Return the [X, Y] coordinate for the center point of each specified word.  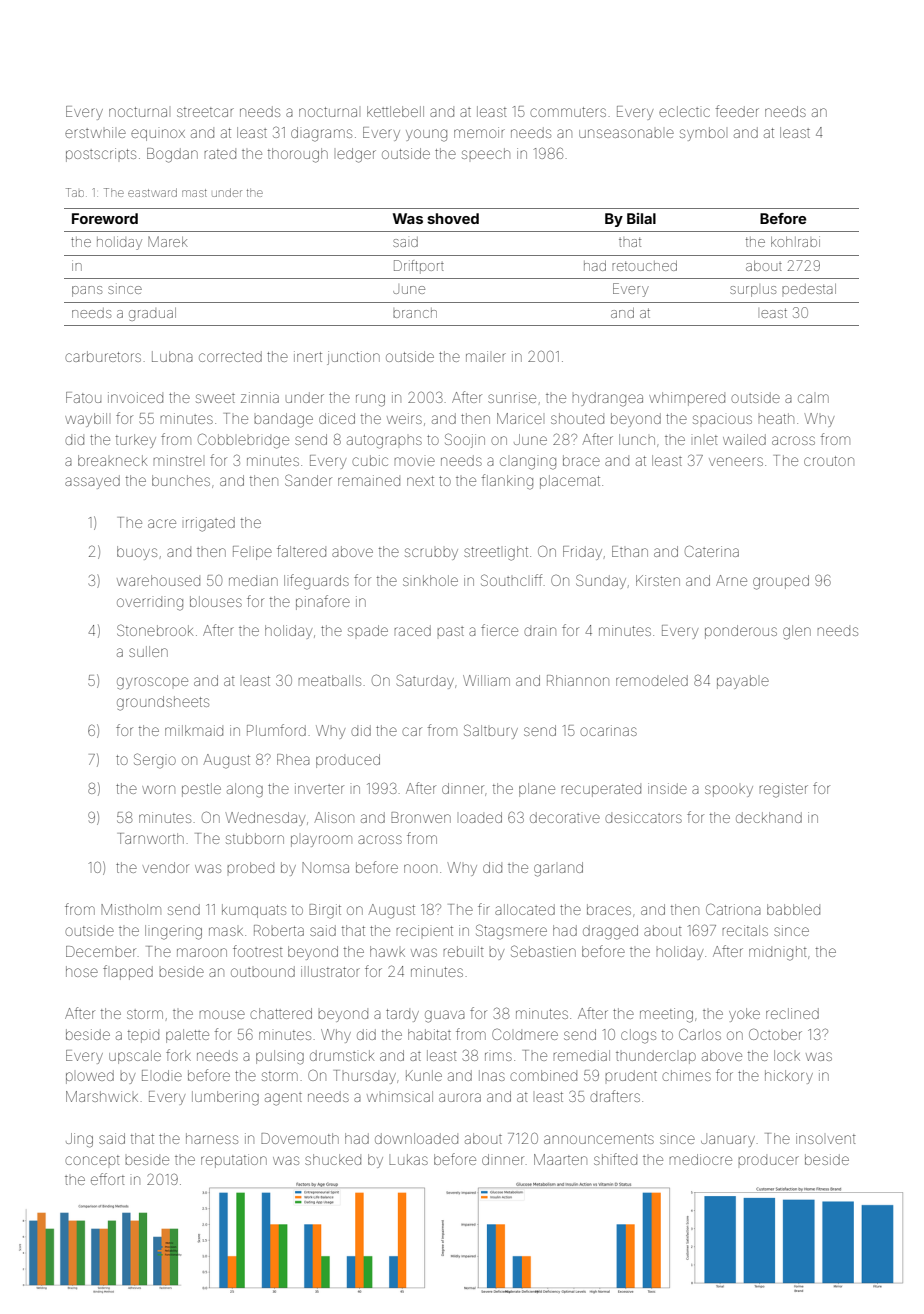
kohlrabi [795, 241]
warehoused [158, 580]
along [245, 790]
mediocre [700, 1159]
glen [797, 632]
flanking [507, 482]
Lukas [408, 1159]
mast [194, 193]
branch [415, 313]
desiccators [643, 817]
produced [348, 761]
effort [108, 1179]
